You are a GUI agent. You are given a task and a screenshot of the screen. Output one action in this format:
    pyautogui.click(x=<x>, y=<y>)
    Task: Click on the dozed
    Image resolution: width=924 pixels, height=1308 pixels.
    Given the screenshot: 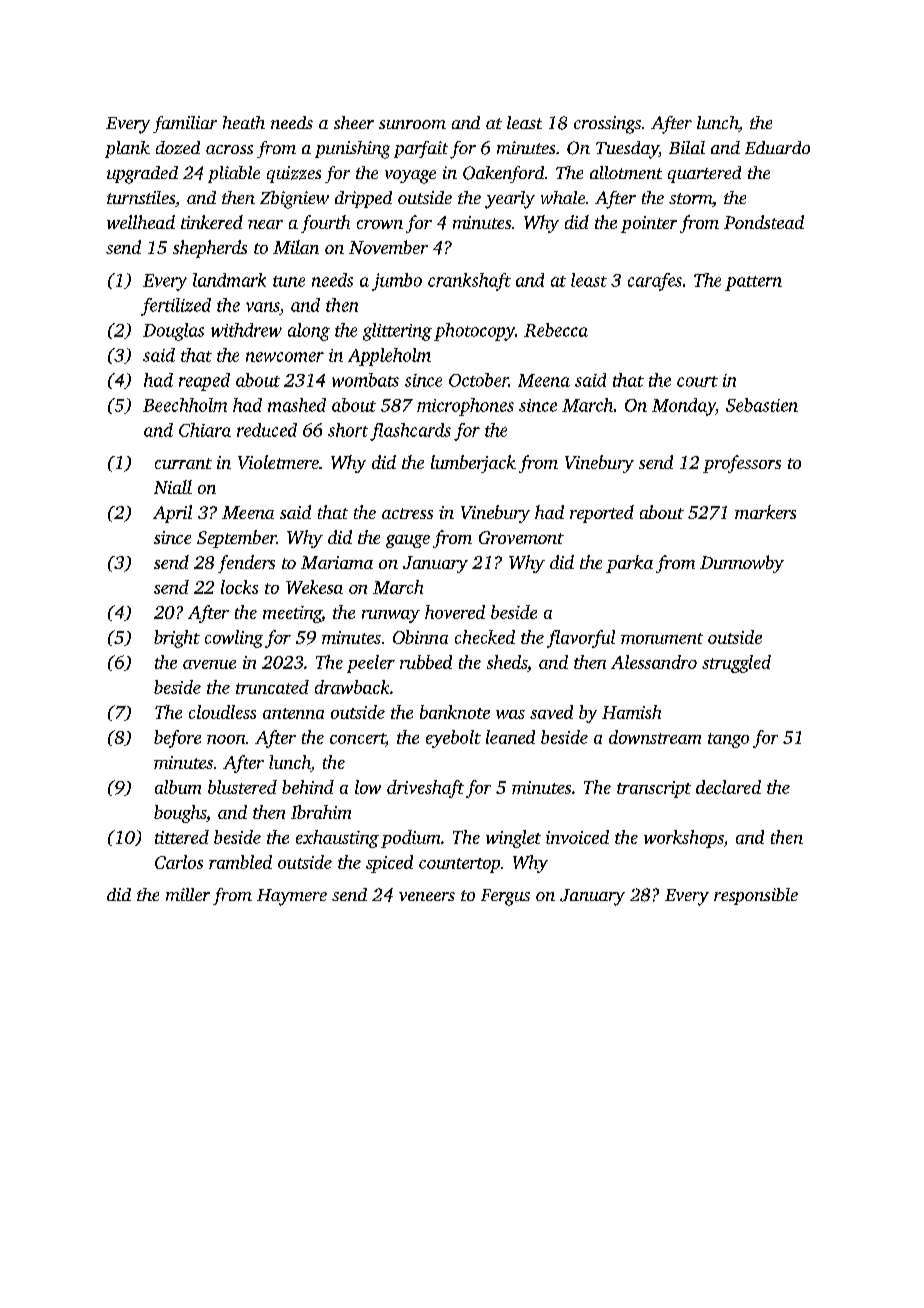 What is the action you would take?
    pyautogui.click(x=178, y=147)
